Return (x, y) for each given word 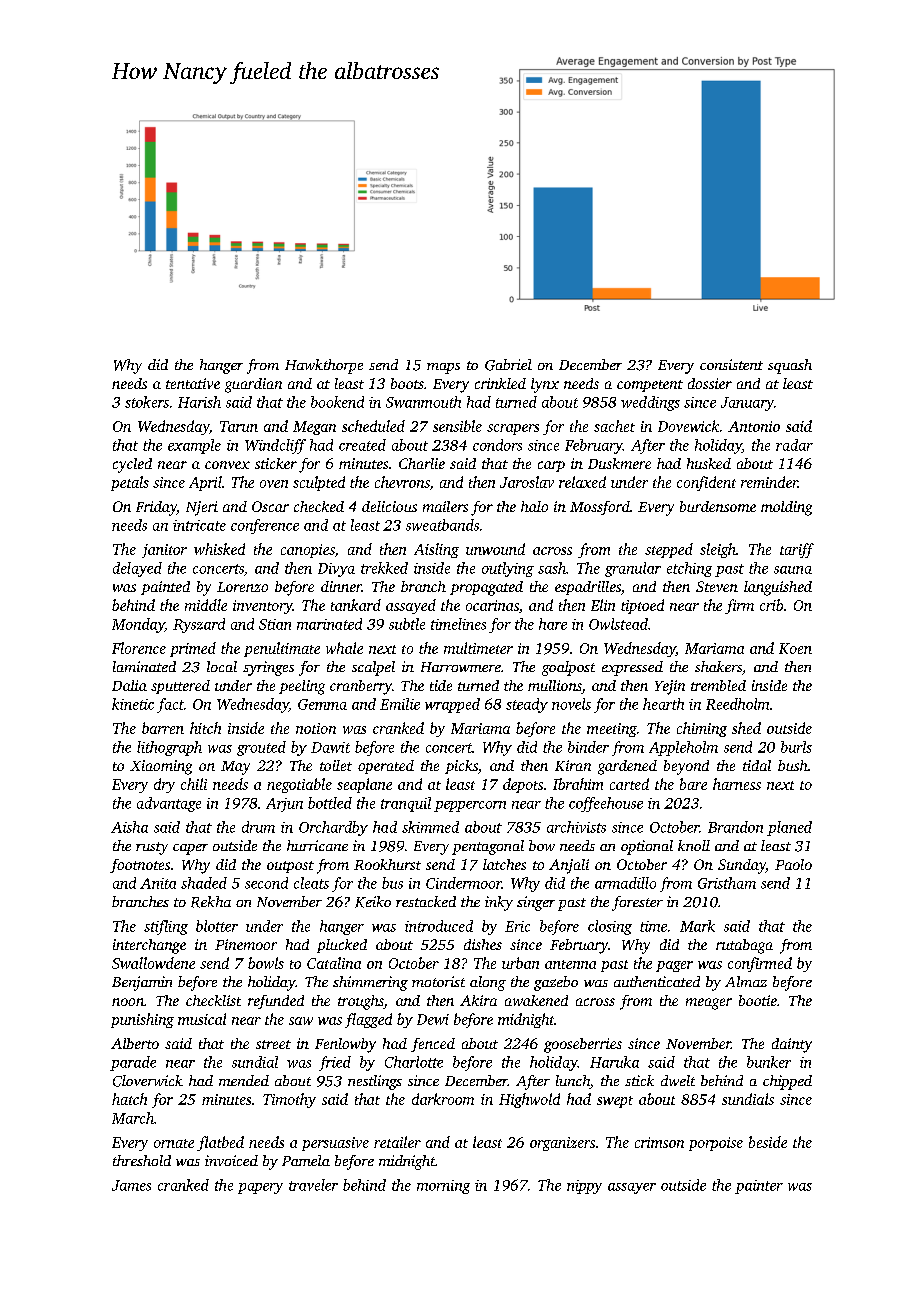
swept (615, 1102)
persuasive (335, 1144)
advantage (169, 804)
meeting (612, 730)
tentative (193, 383)
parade (133, 1063)
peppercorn (470, 806)
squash (790, 366)
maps (443, 368)
